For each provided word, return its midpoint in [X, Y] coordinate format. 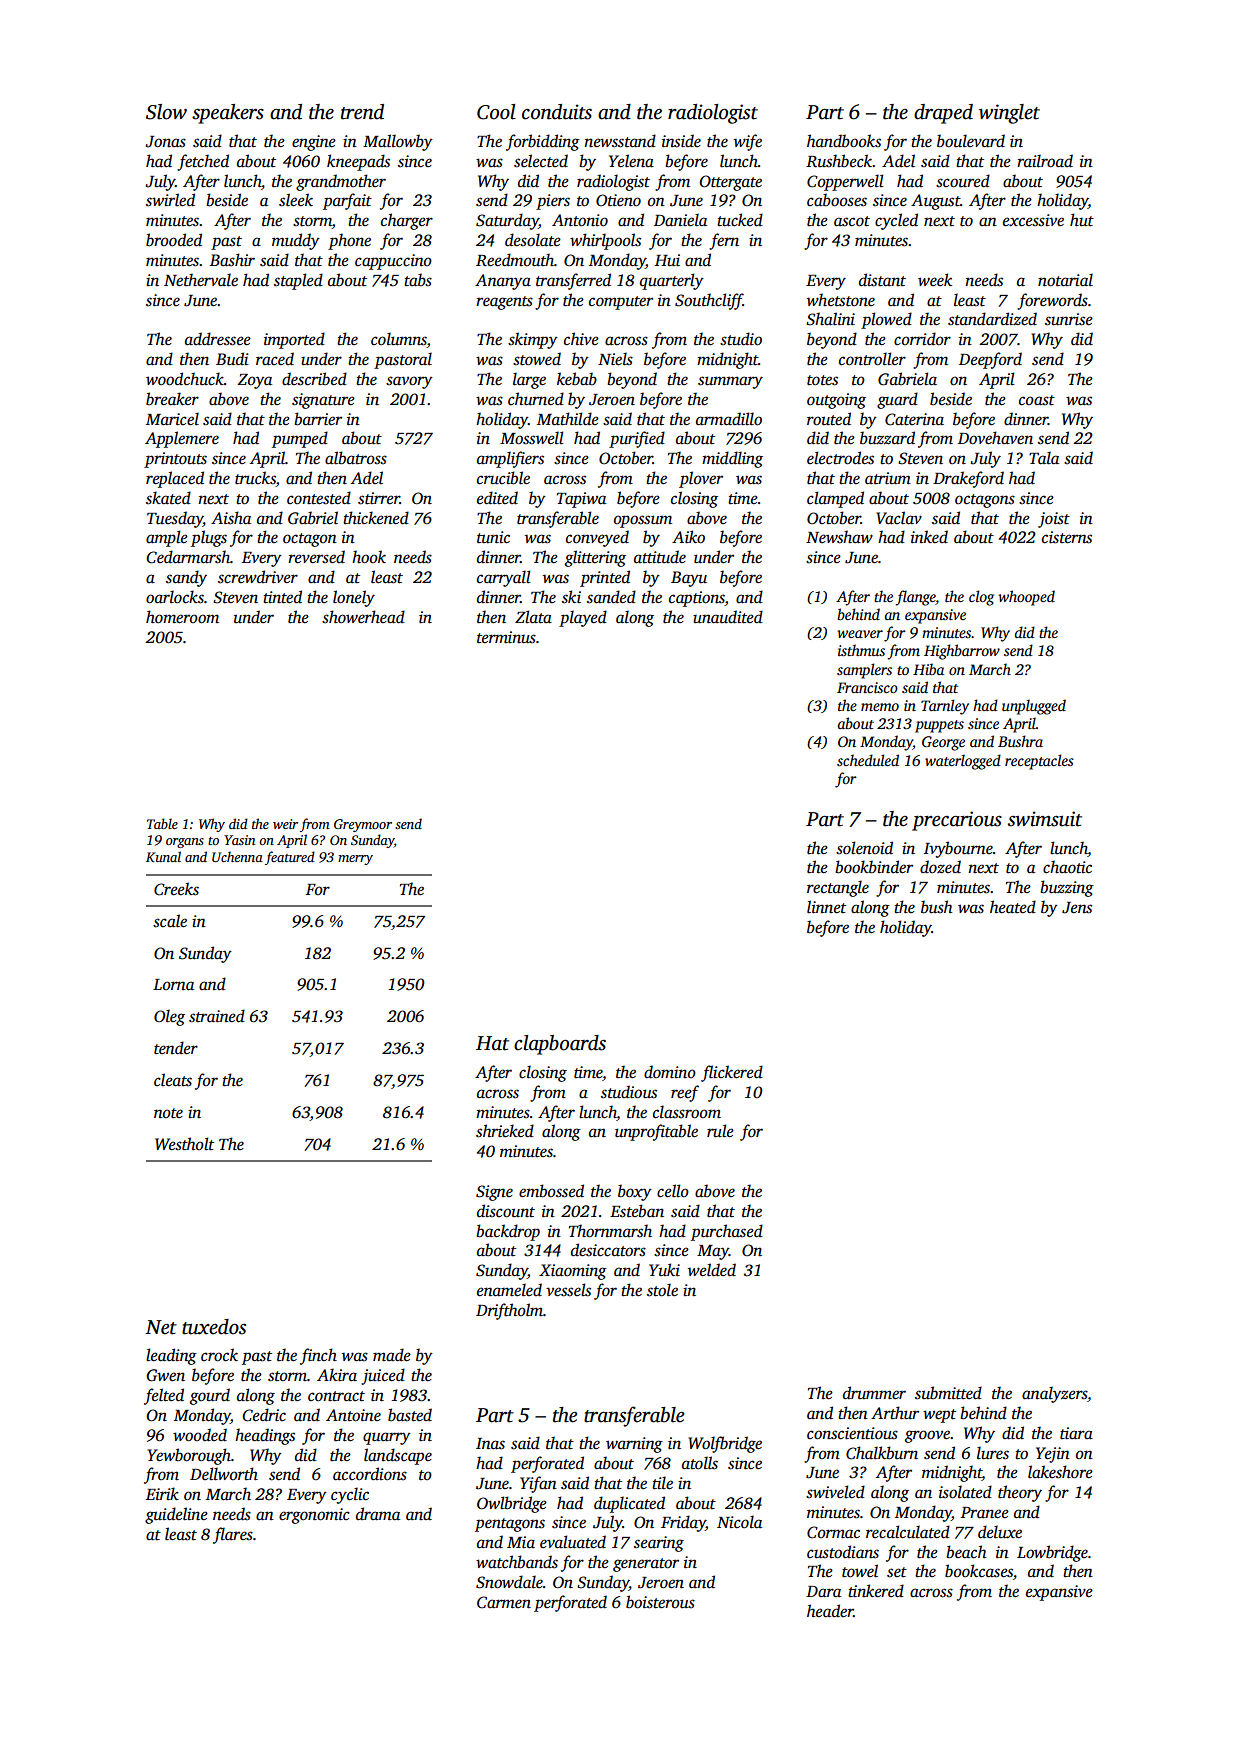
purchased [727, 1232]
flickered [732, 1073]
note [168, 1113]
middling [732, 459]
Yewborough [189, 1456]
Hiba [928, 669]
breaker [172, 399]
